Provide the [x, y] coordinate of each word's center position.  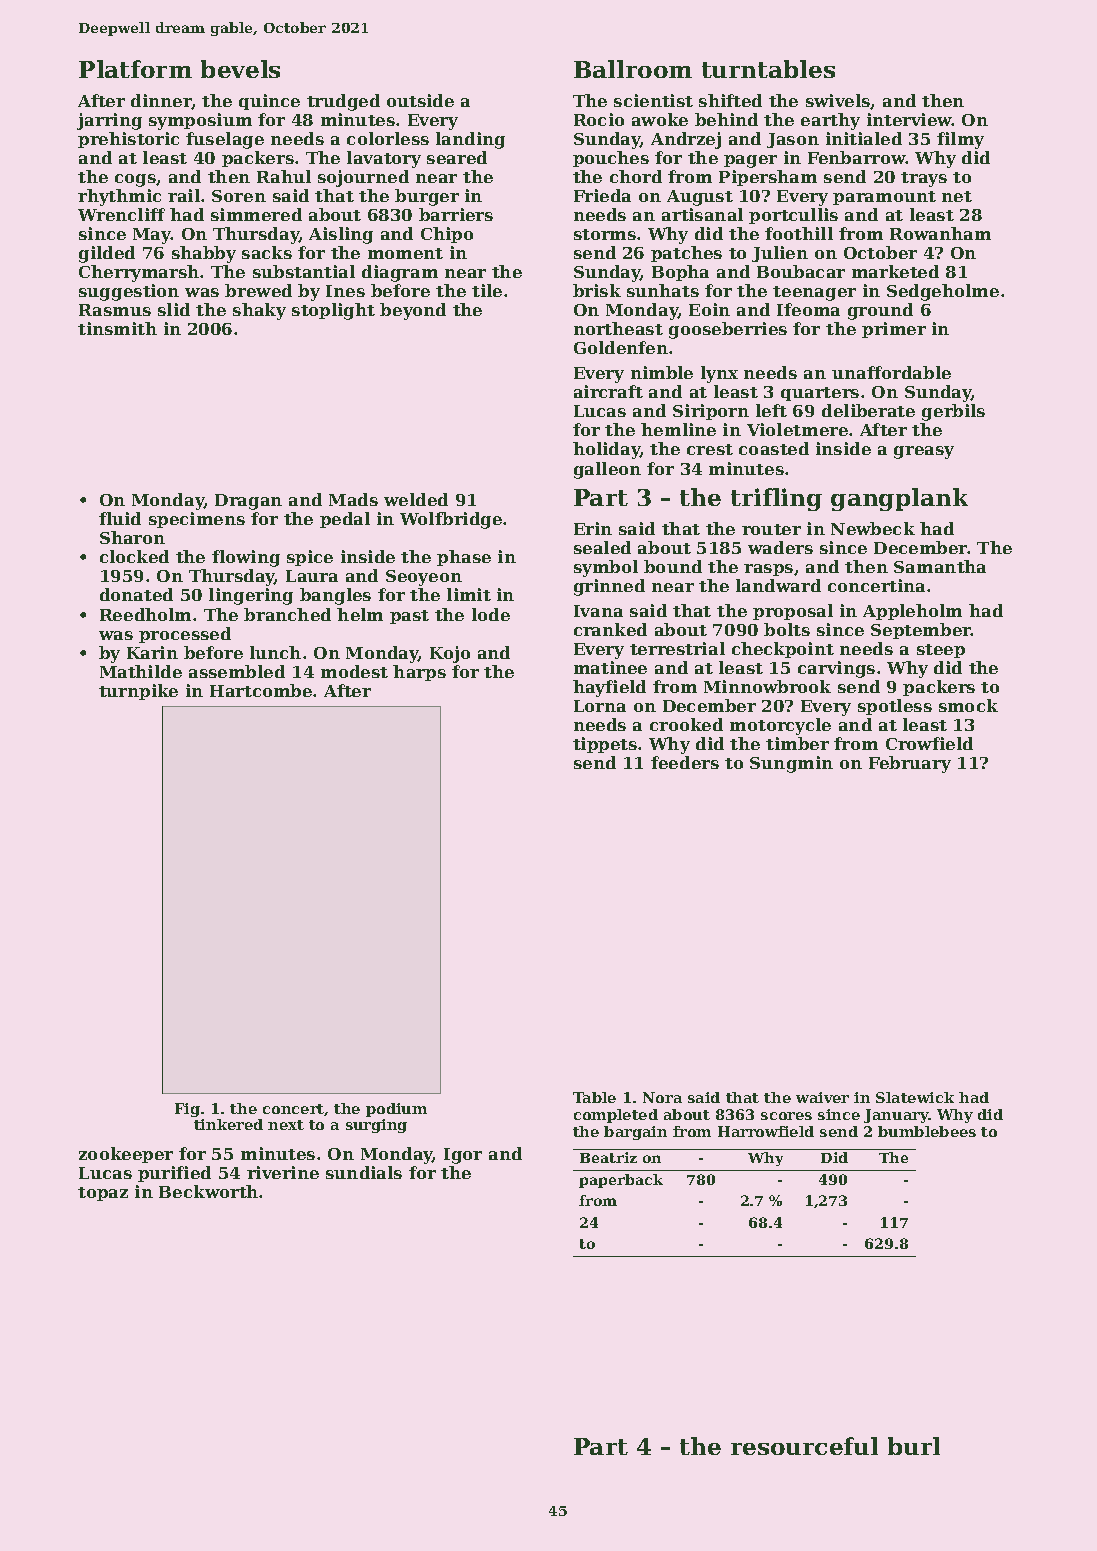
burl [914, 1446]
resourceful [804, 1446]
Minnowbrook [767, 686]
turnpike [138, 692]
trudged [343, 102]
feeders [685, 762]
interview [909, 119]
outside [420, 100]
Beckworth [208, 1191]
